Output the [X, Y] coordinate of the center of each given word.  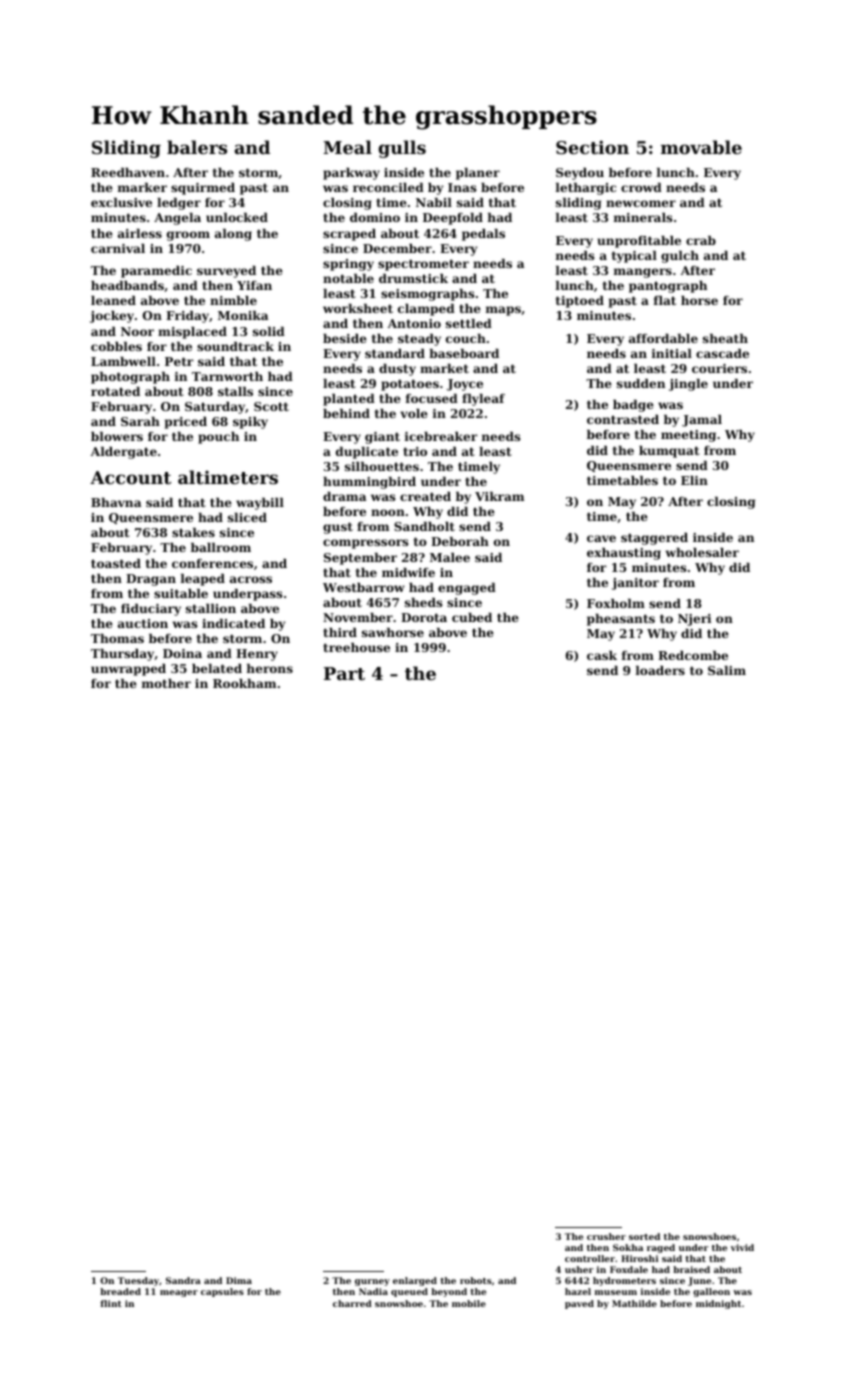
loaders [660, 670]
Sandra [183, 1280]
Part [344, 673]
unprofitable [639, 242]
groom [188, 236]
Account [130, 477]
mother [166, 683]
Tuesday [138, 1281]
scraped [349, 235]
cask [602, 655]
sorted [644, 1236]
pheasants [621, 620]
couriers [719, 368]
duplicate [367, 453]
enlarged [415, 1281]
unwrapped [128, 670]
